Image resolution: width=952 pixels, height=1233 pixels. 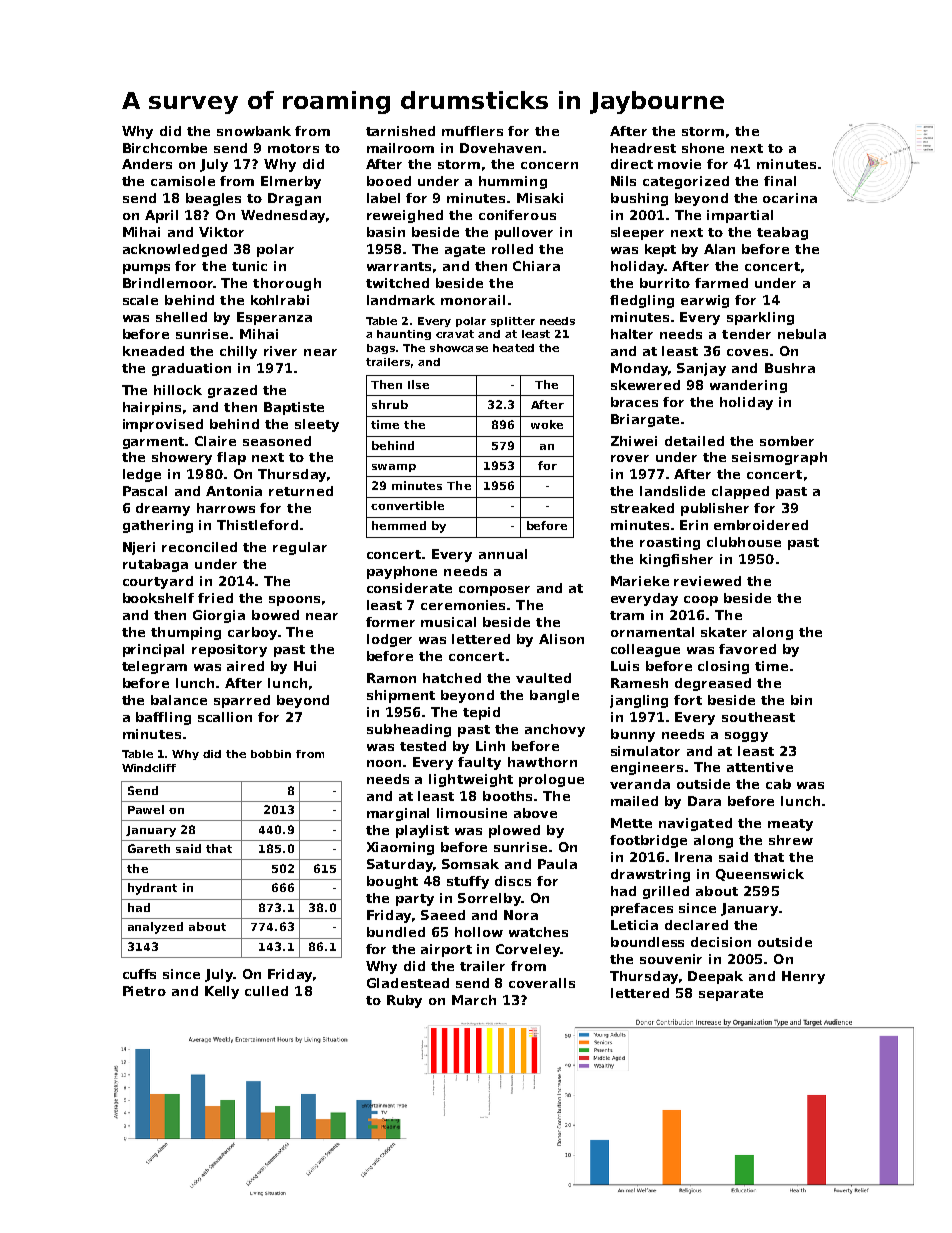 What do you see at coordinates (528, 950) in the screenshot?
I see `Corveley` at bounding box center [528, 950].
